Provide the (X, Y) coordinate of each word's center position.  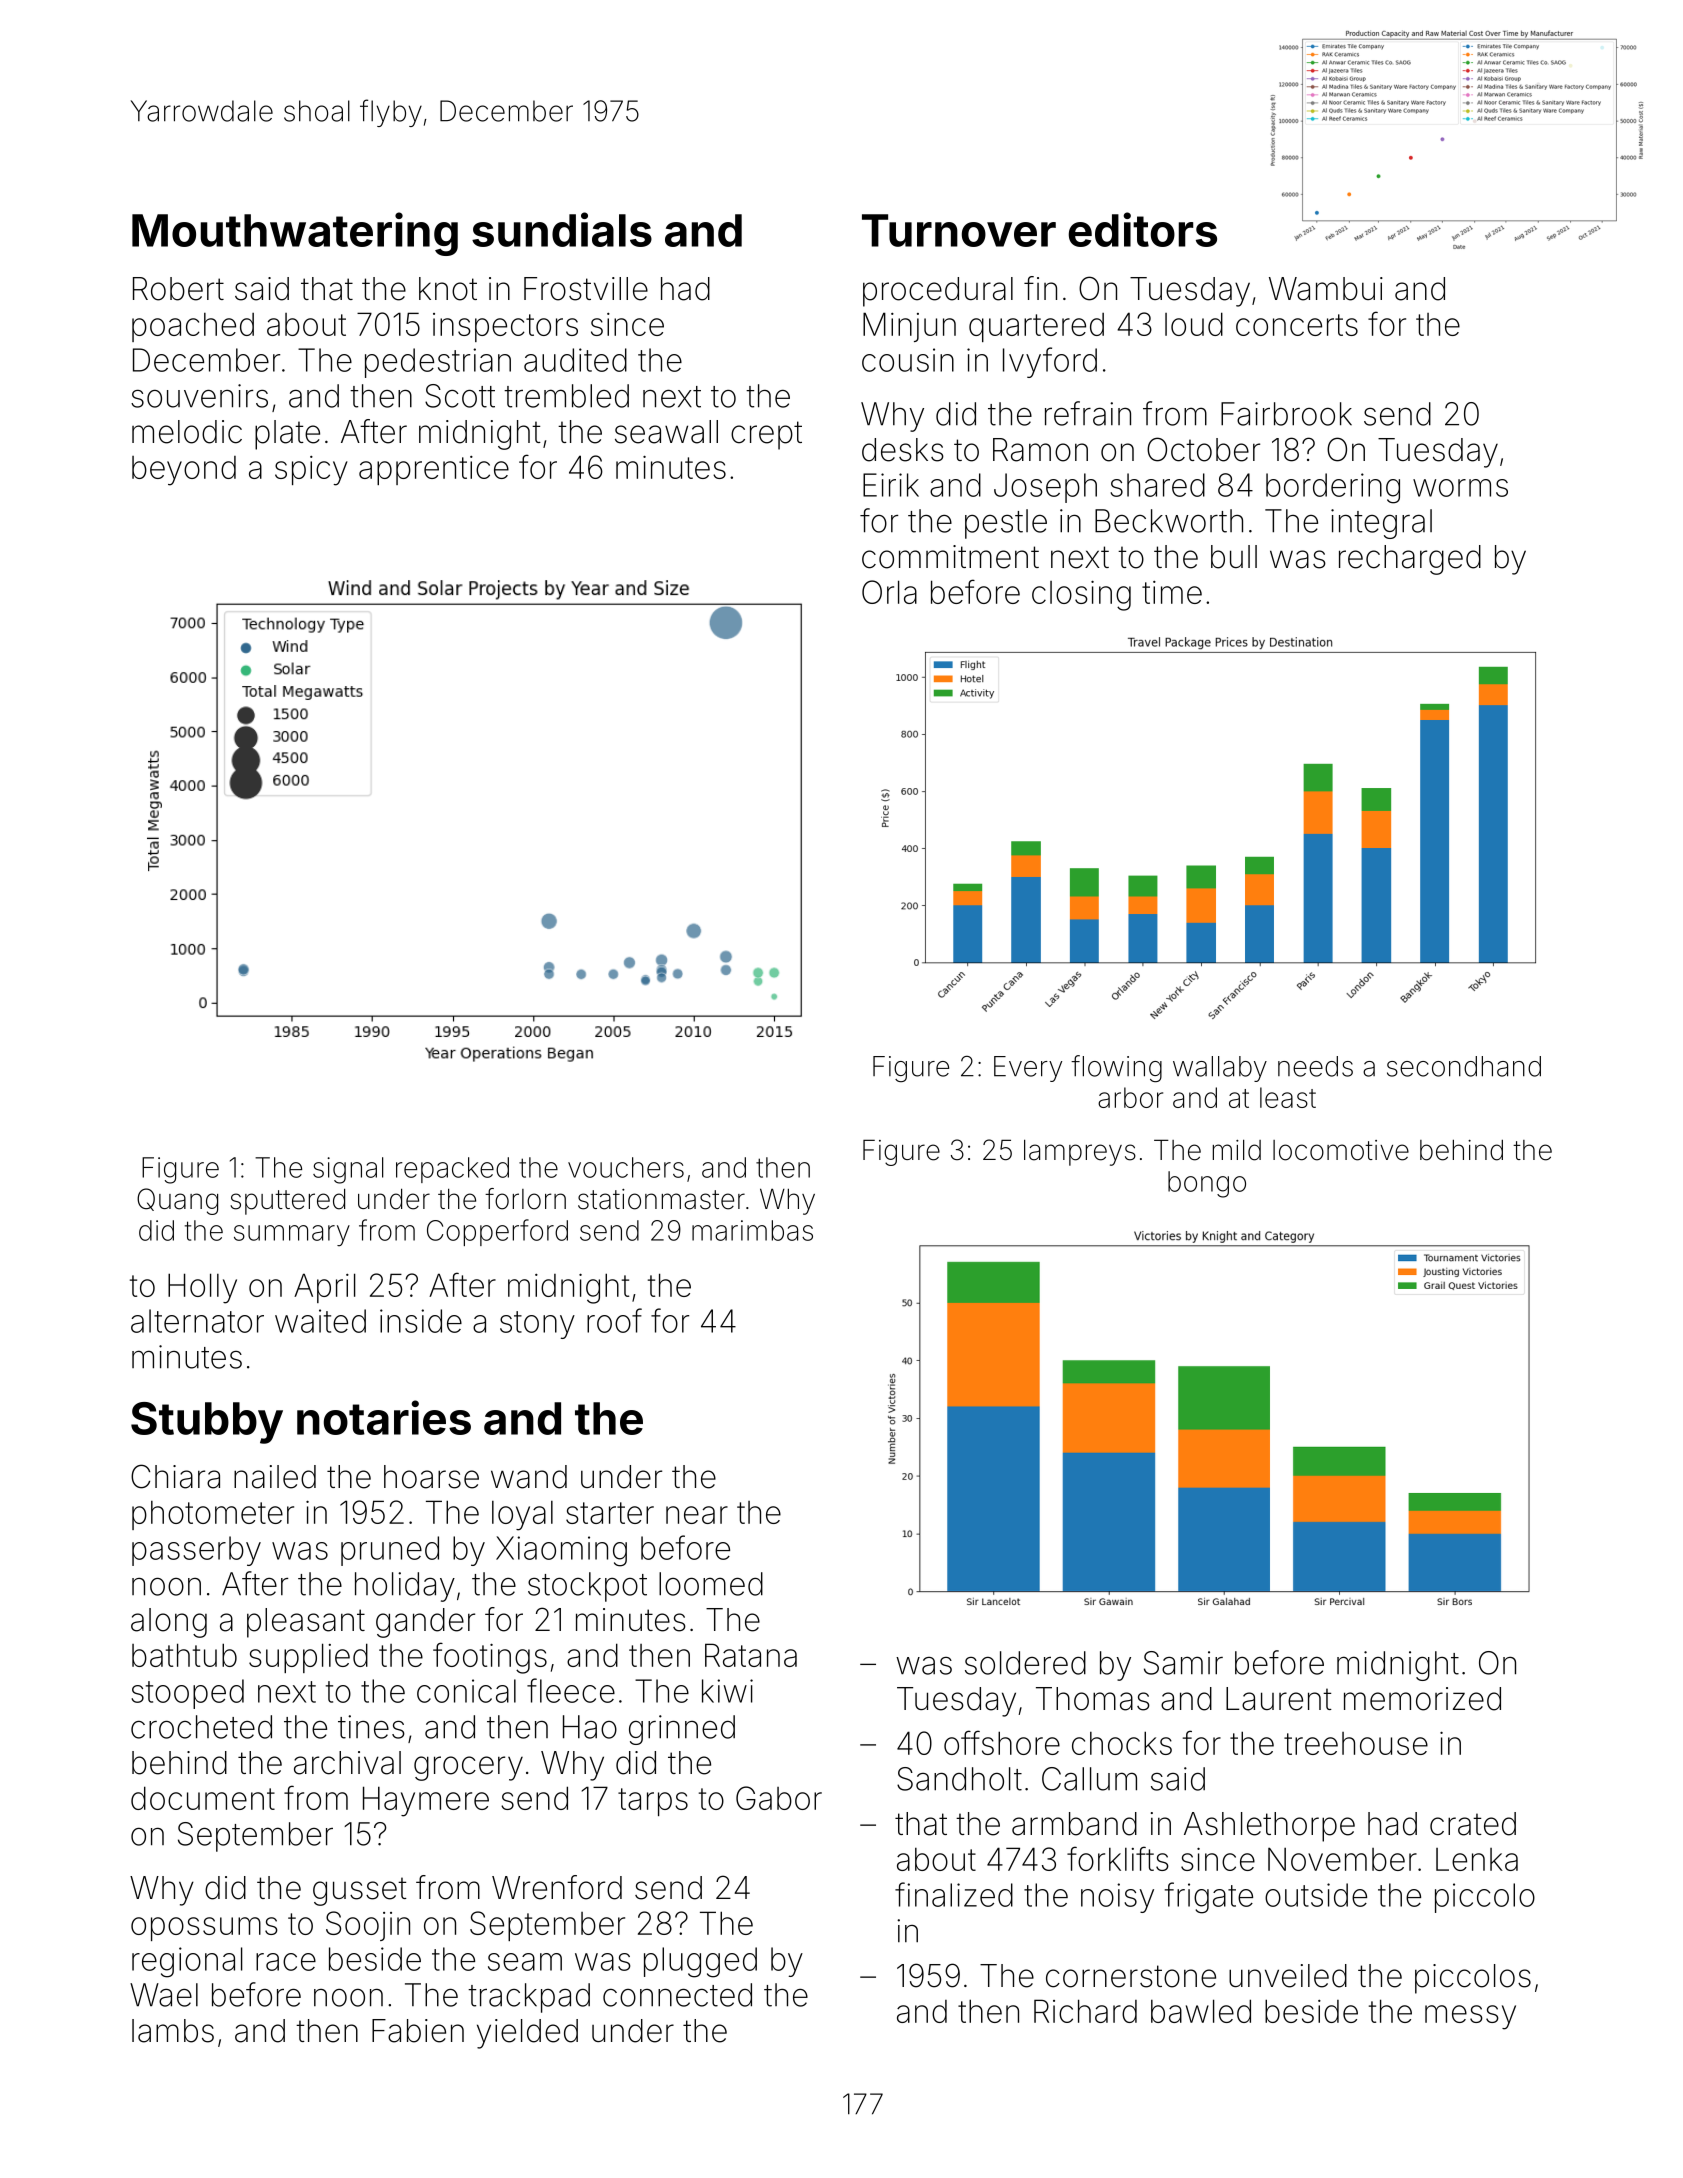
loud (1194, 324)
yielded (527, 2034)
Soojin (368, 1926)
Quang (177, 1201)
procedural (938, 292)
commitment (950, 557)
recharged (1410, 560)
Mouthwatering (295, 234)
